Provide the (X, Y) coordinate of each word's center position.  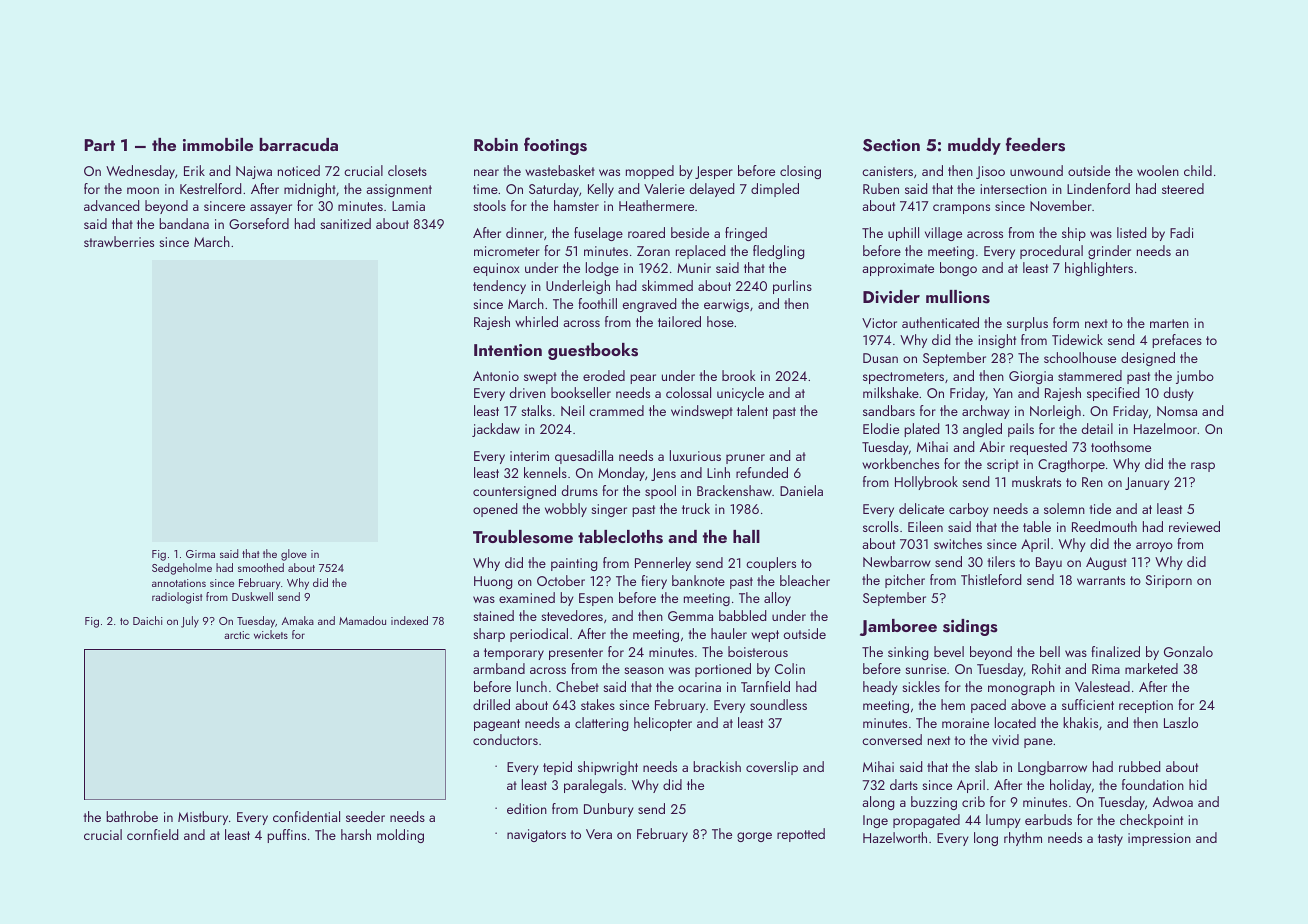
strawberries (119, 241)
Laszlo (1181, 722)
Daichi (148, 620)
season (644, 670)
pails (1021, 430)
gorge (754, 837)
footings (555, 146)
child (1198, 170)
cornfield (152, 834)
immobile (218, 144)
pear (643, 379)
